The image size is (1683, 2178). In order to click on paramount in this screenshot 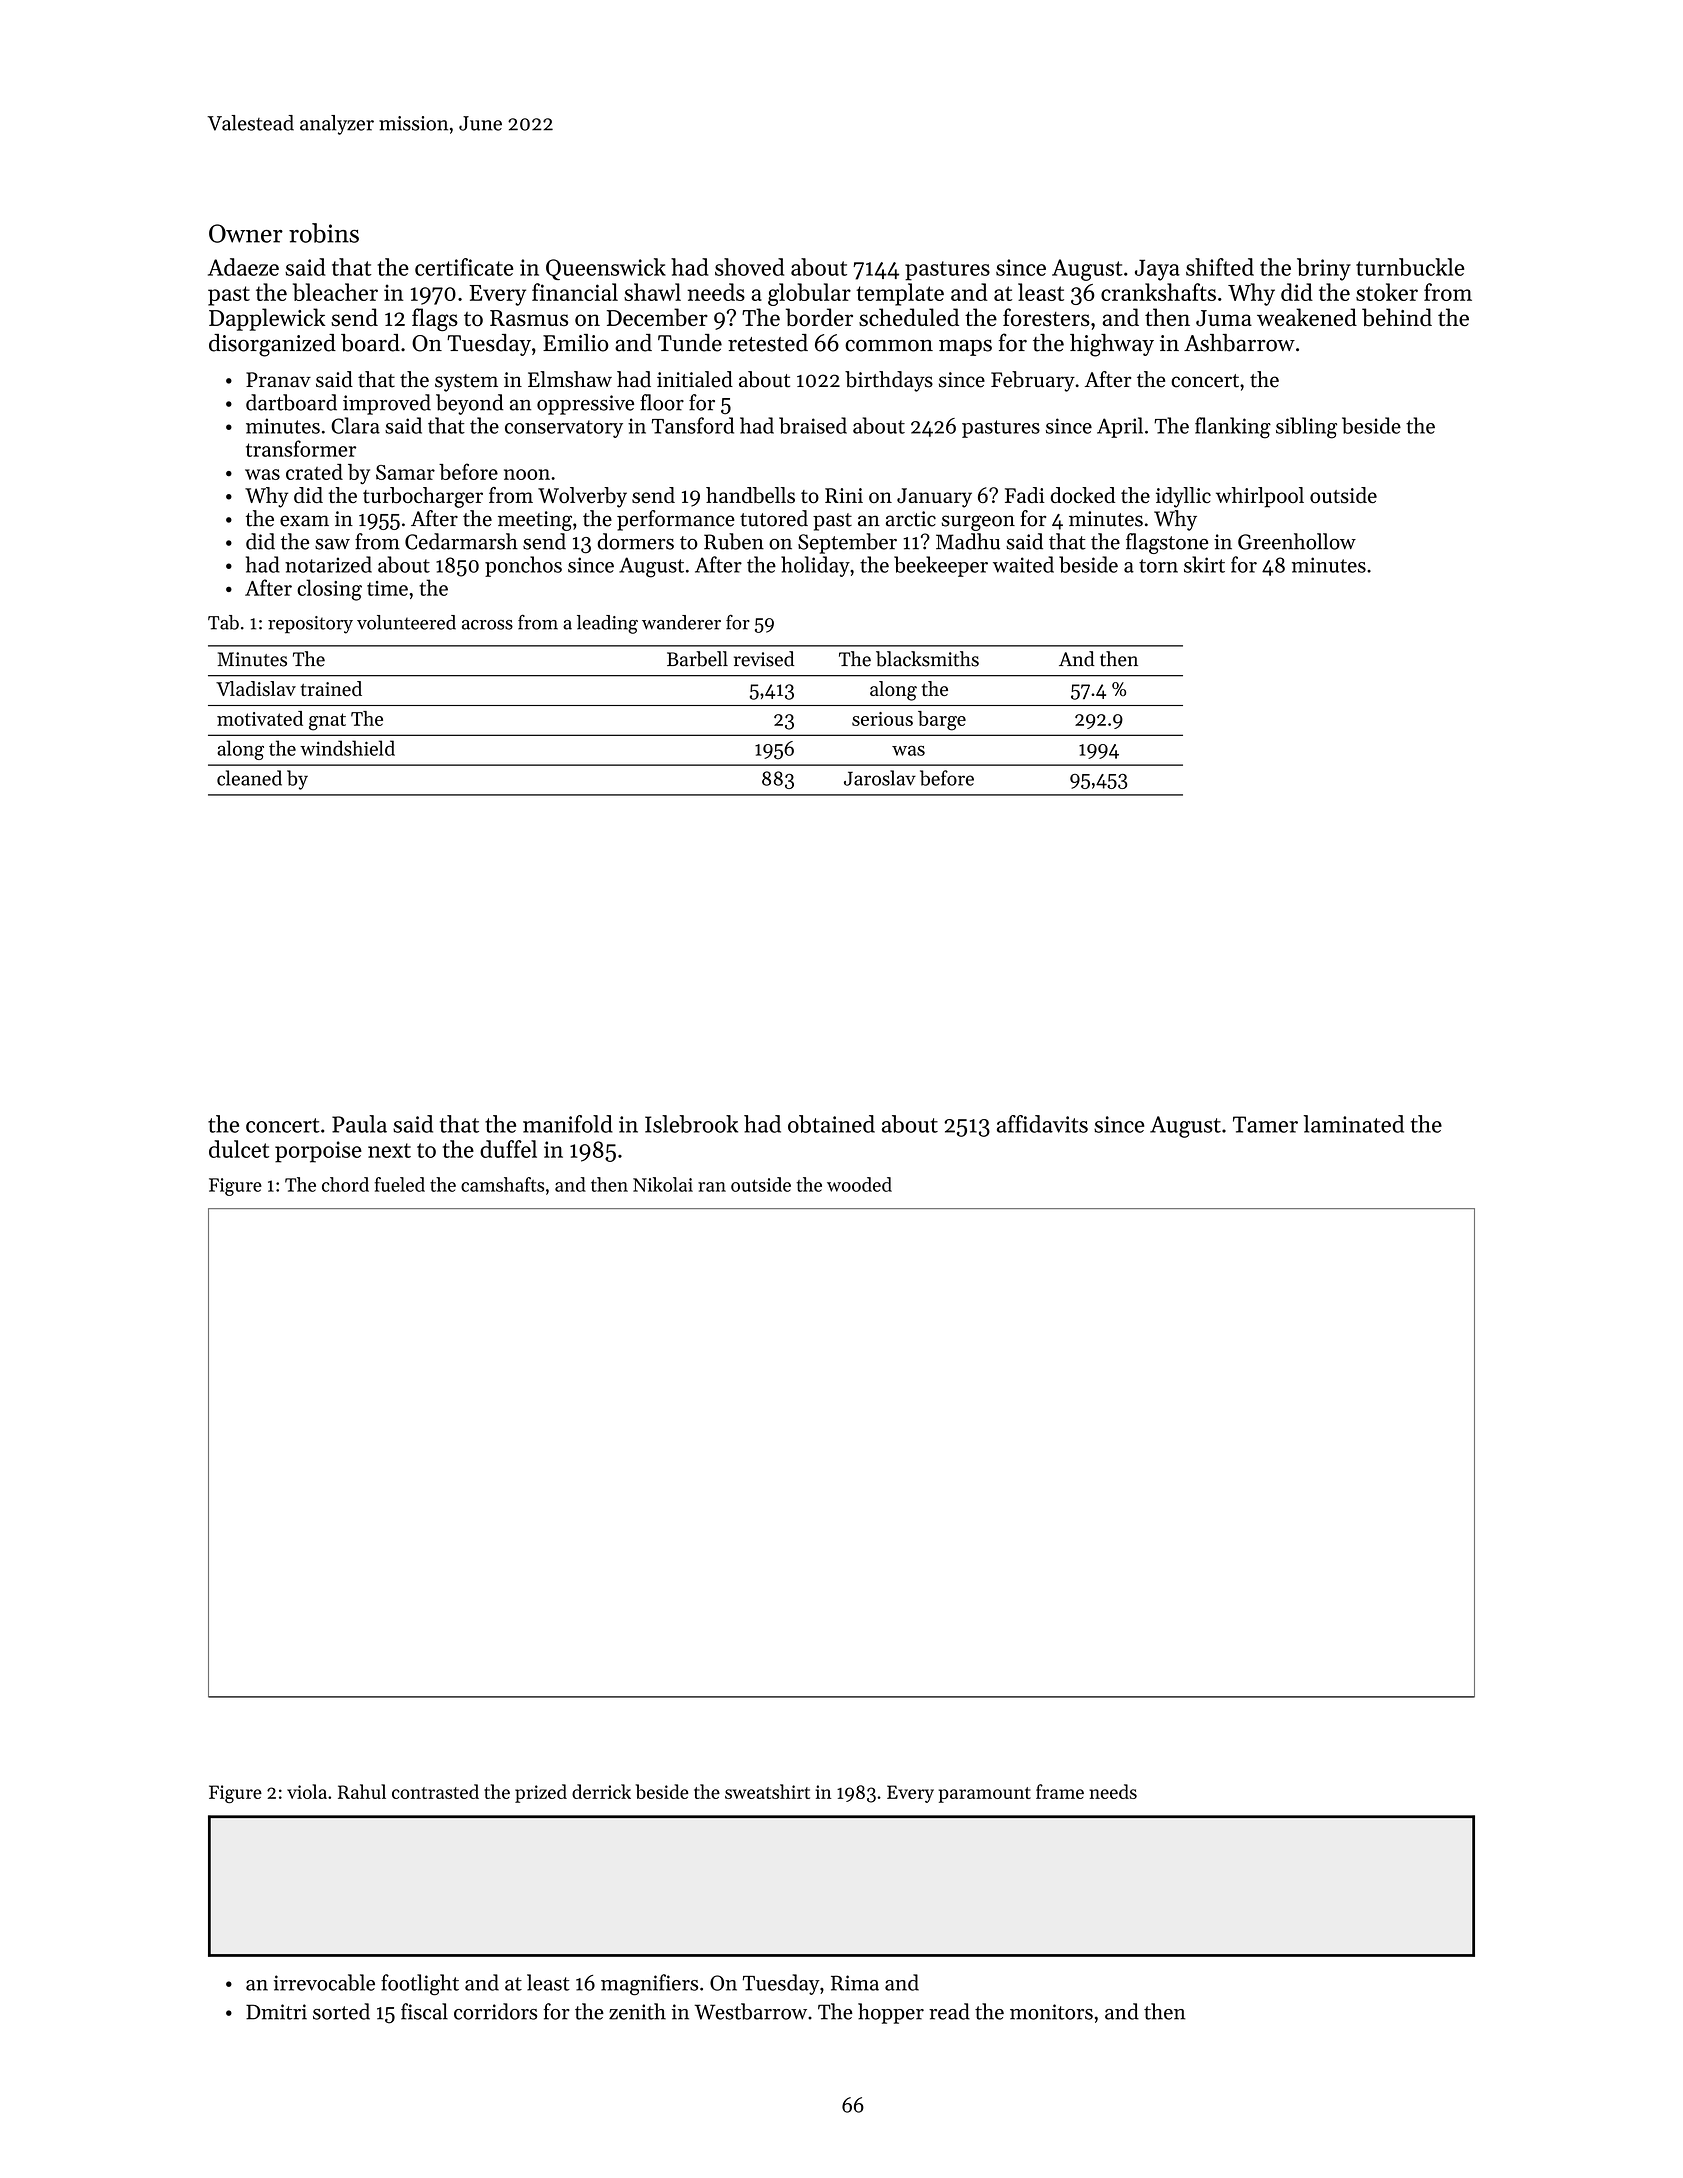, I will do `click(985, 1795)`.
